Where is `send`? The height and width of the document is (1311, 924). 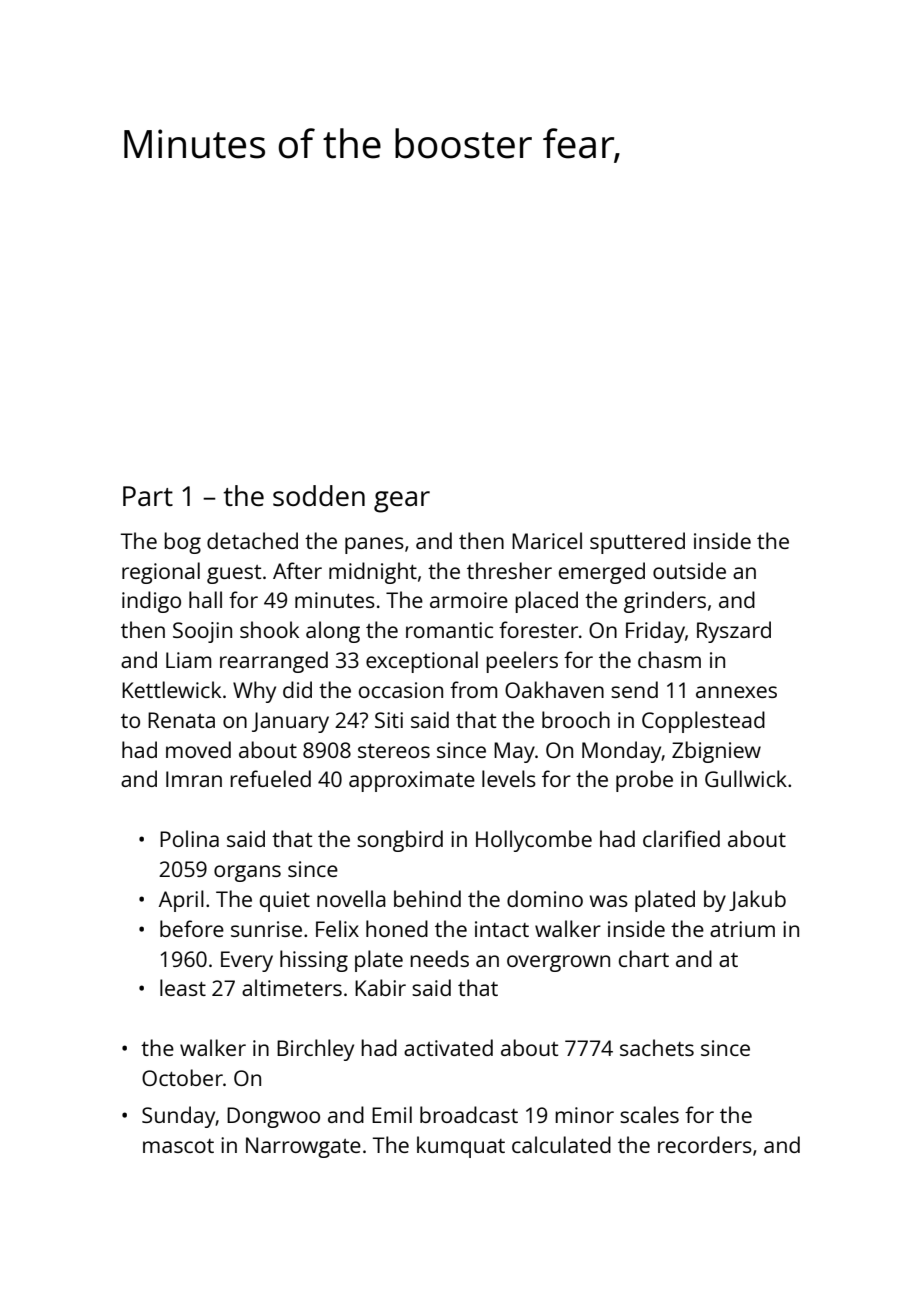 send is located at coordinates (634, 689).
